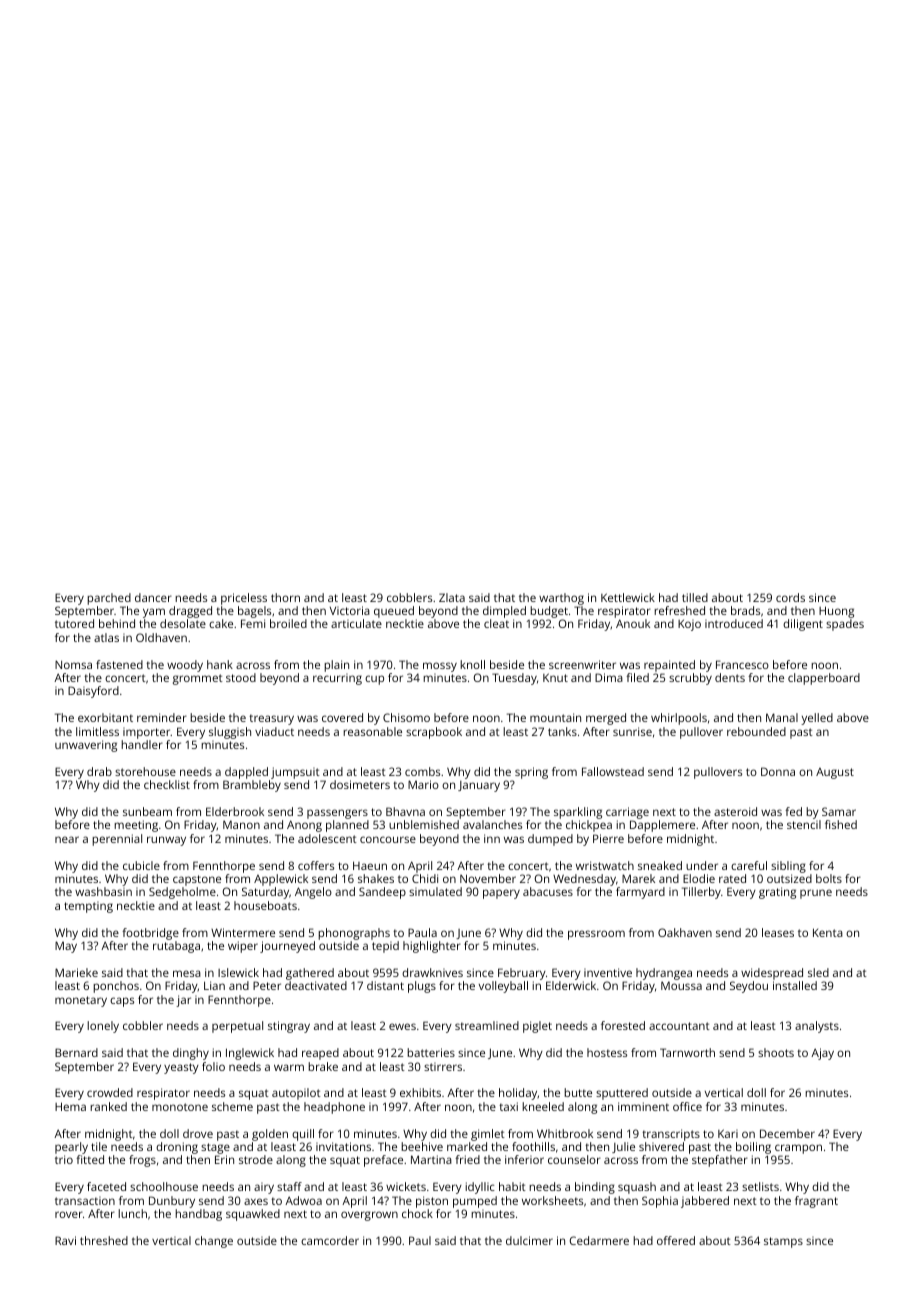 The image size is (924, 1308). I want to click on jabbered, so click(705, 1202).
